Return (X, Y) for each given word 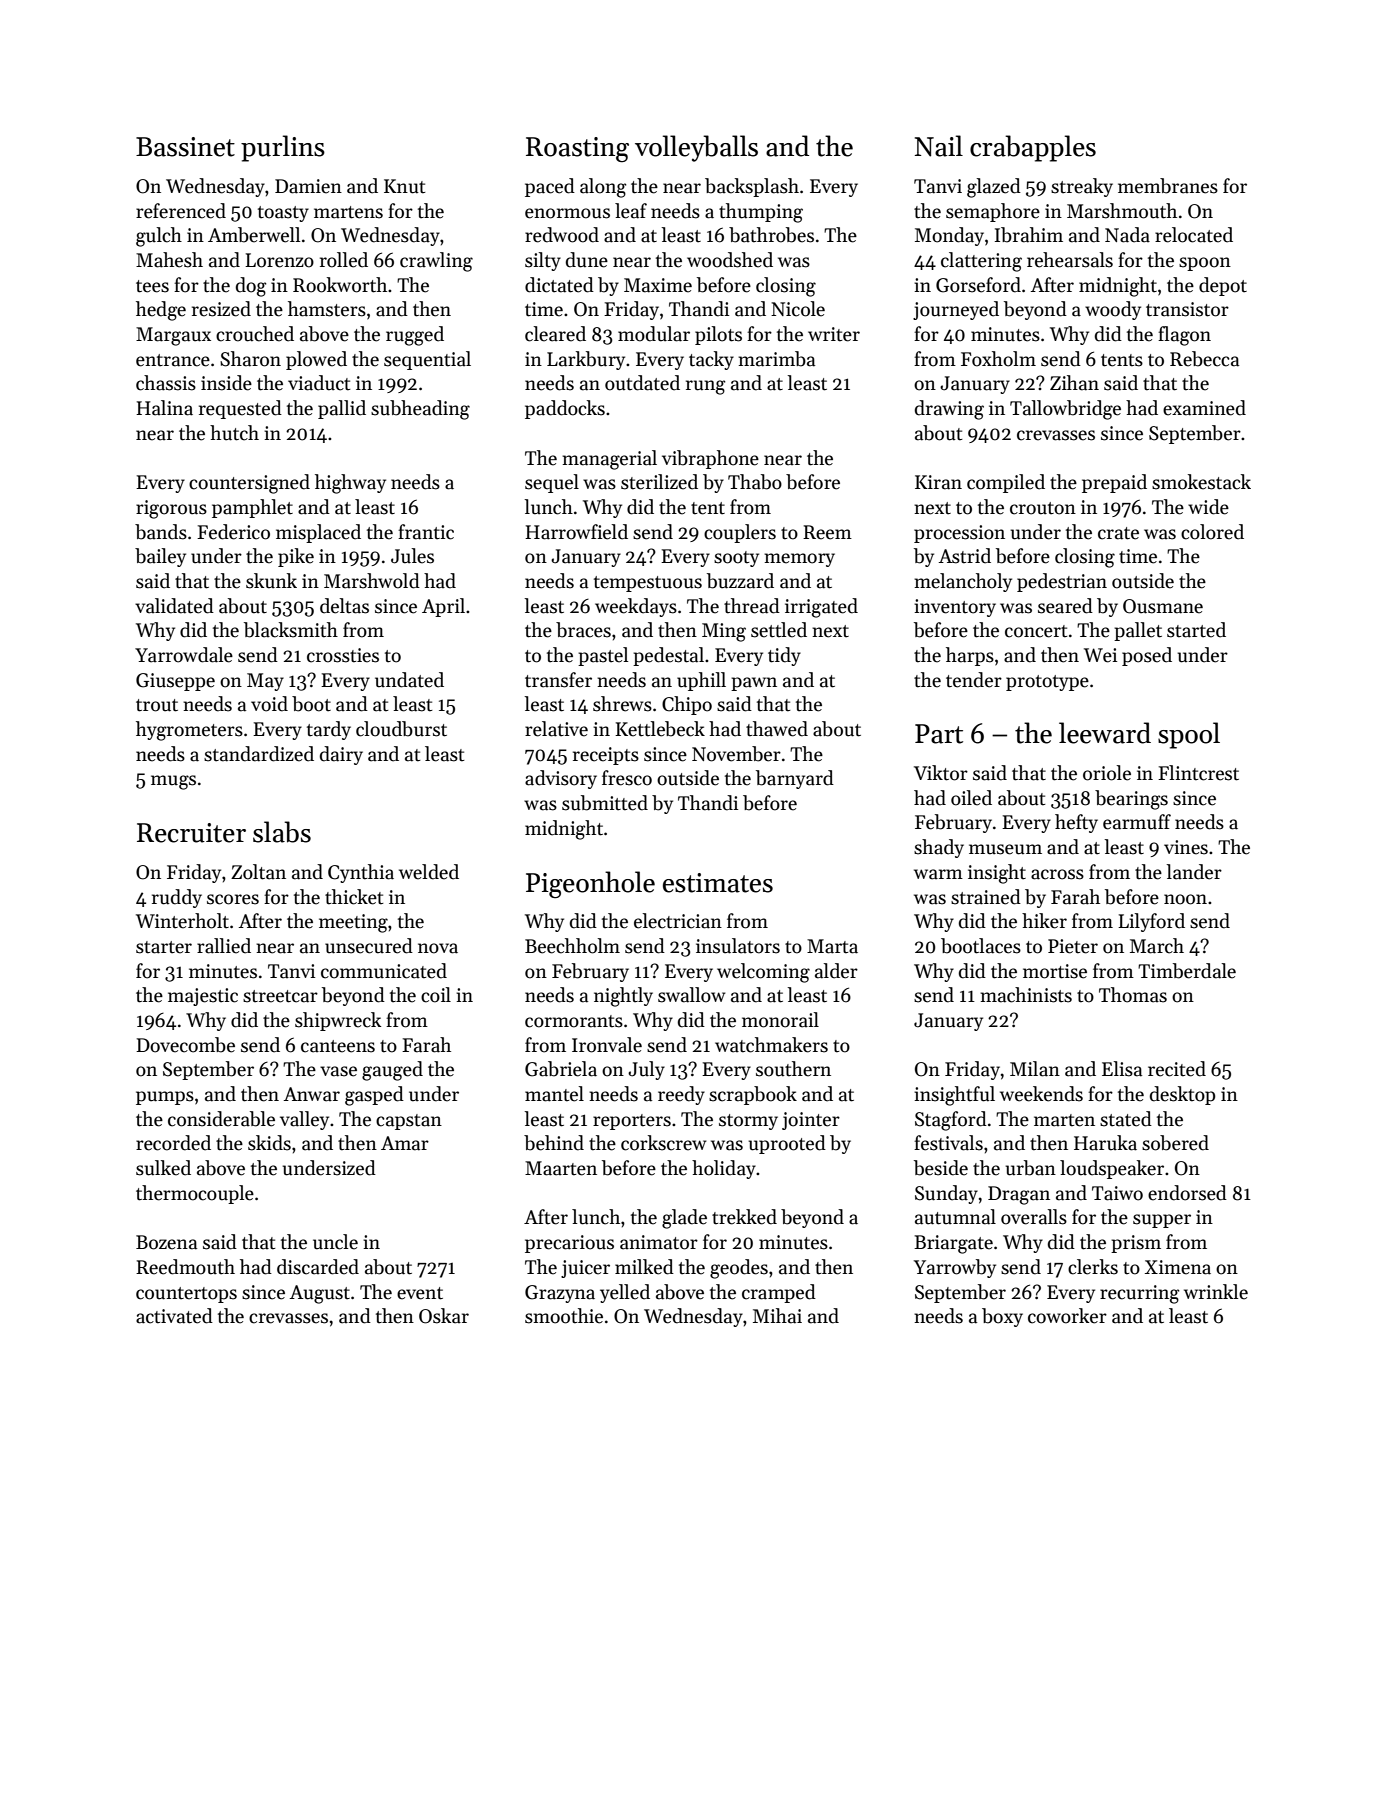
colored (1212, 532)
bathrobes (771, 235)
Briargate (953, 1244)
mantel (554, 1094)
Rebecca (1204, 359)
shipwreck (338, 1021)
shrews (622, 704)
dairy (341, 755)
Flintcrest (1198, 773)
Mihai (777, 1316)
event (420, 1293)
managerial (609, 460)
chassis (166, 383)
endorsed (1187, 1193)
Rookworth (340, 285)
